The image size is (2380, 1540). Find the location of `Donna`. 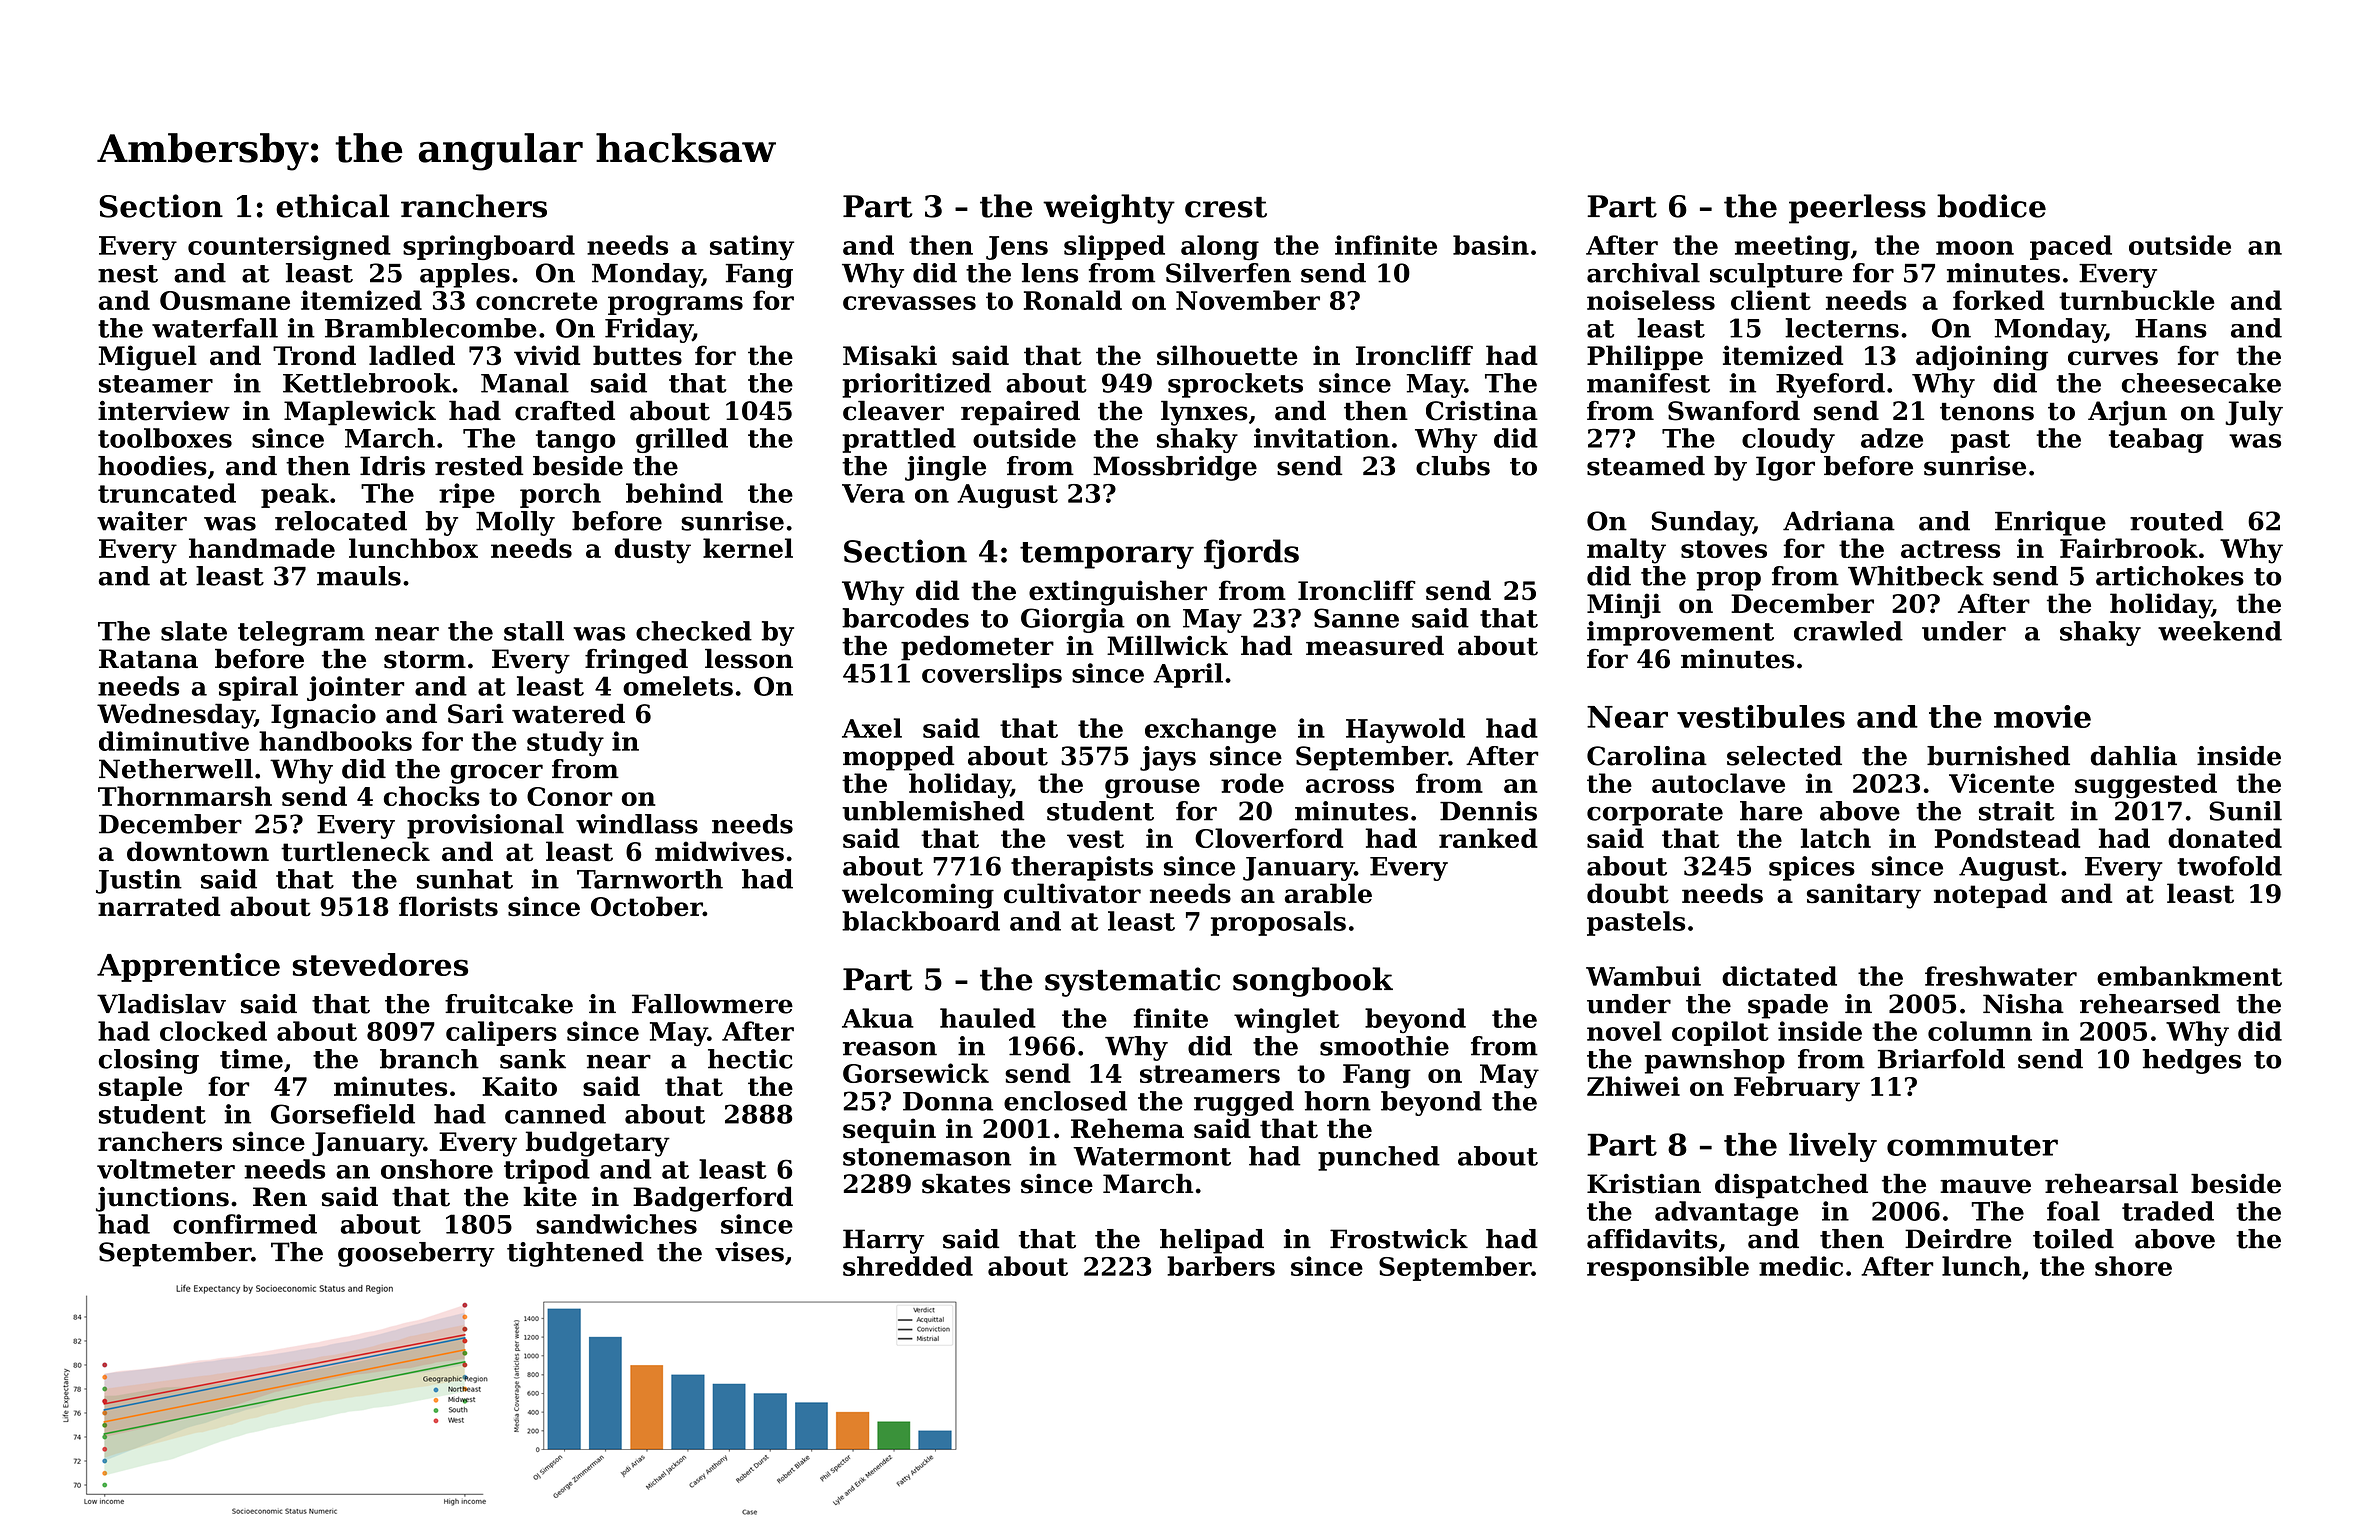

Donna is located at coordinates (948, 1101).
